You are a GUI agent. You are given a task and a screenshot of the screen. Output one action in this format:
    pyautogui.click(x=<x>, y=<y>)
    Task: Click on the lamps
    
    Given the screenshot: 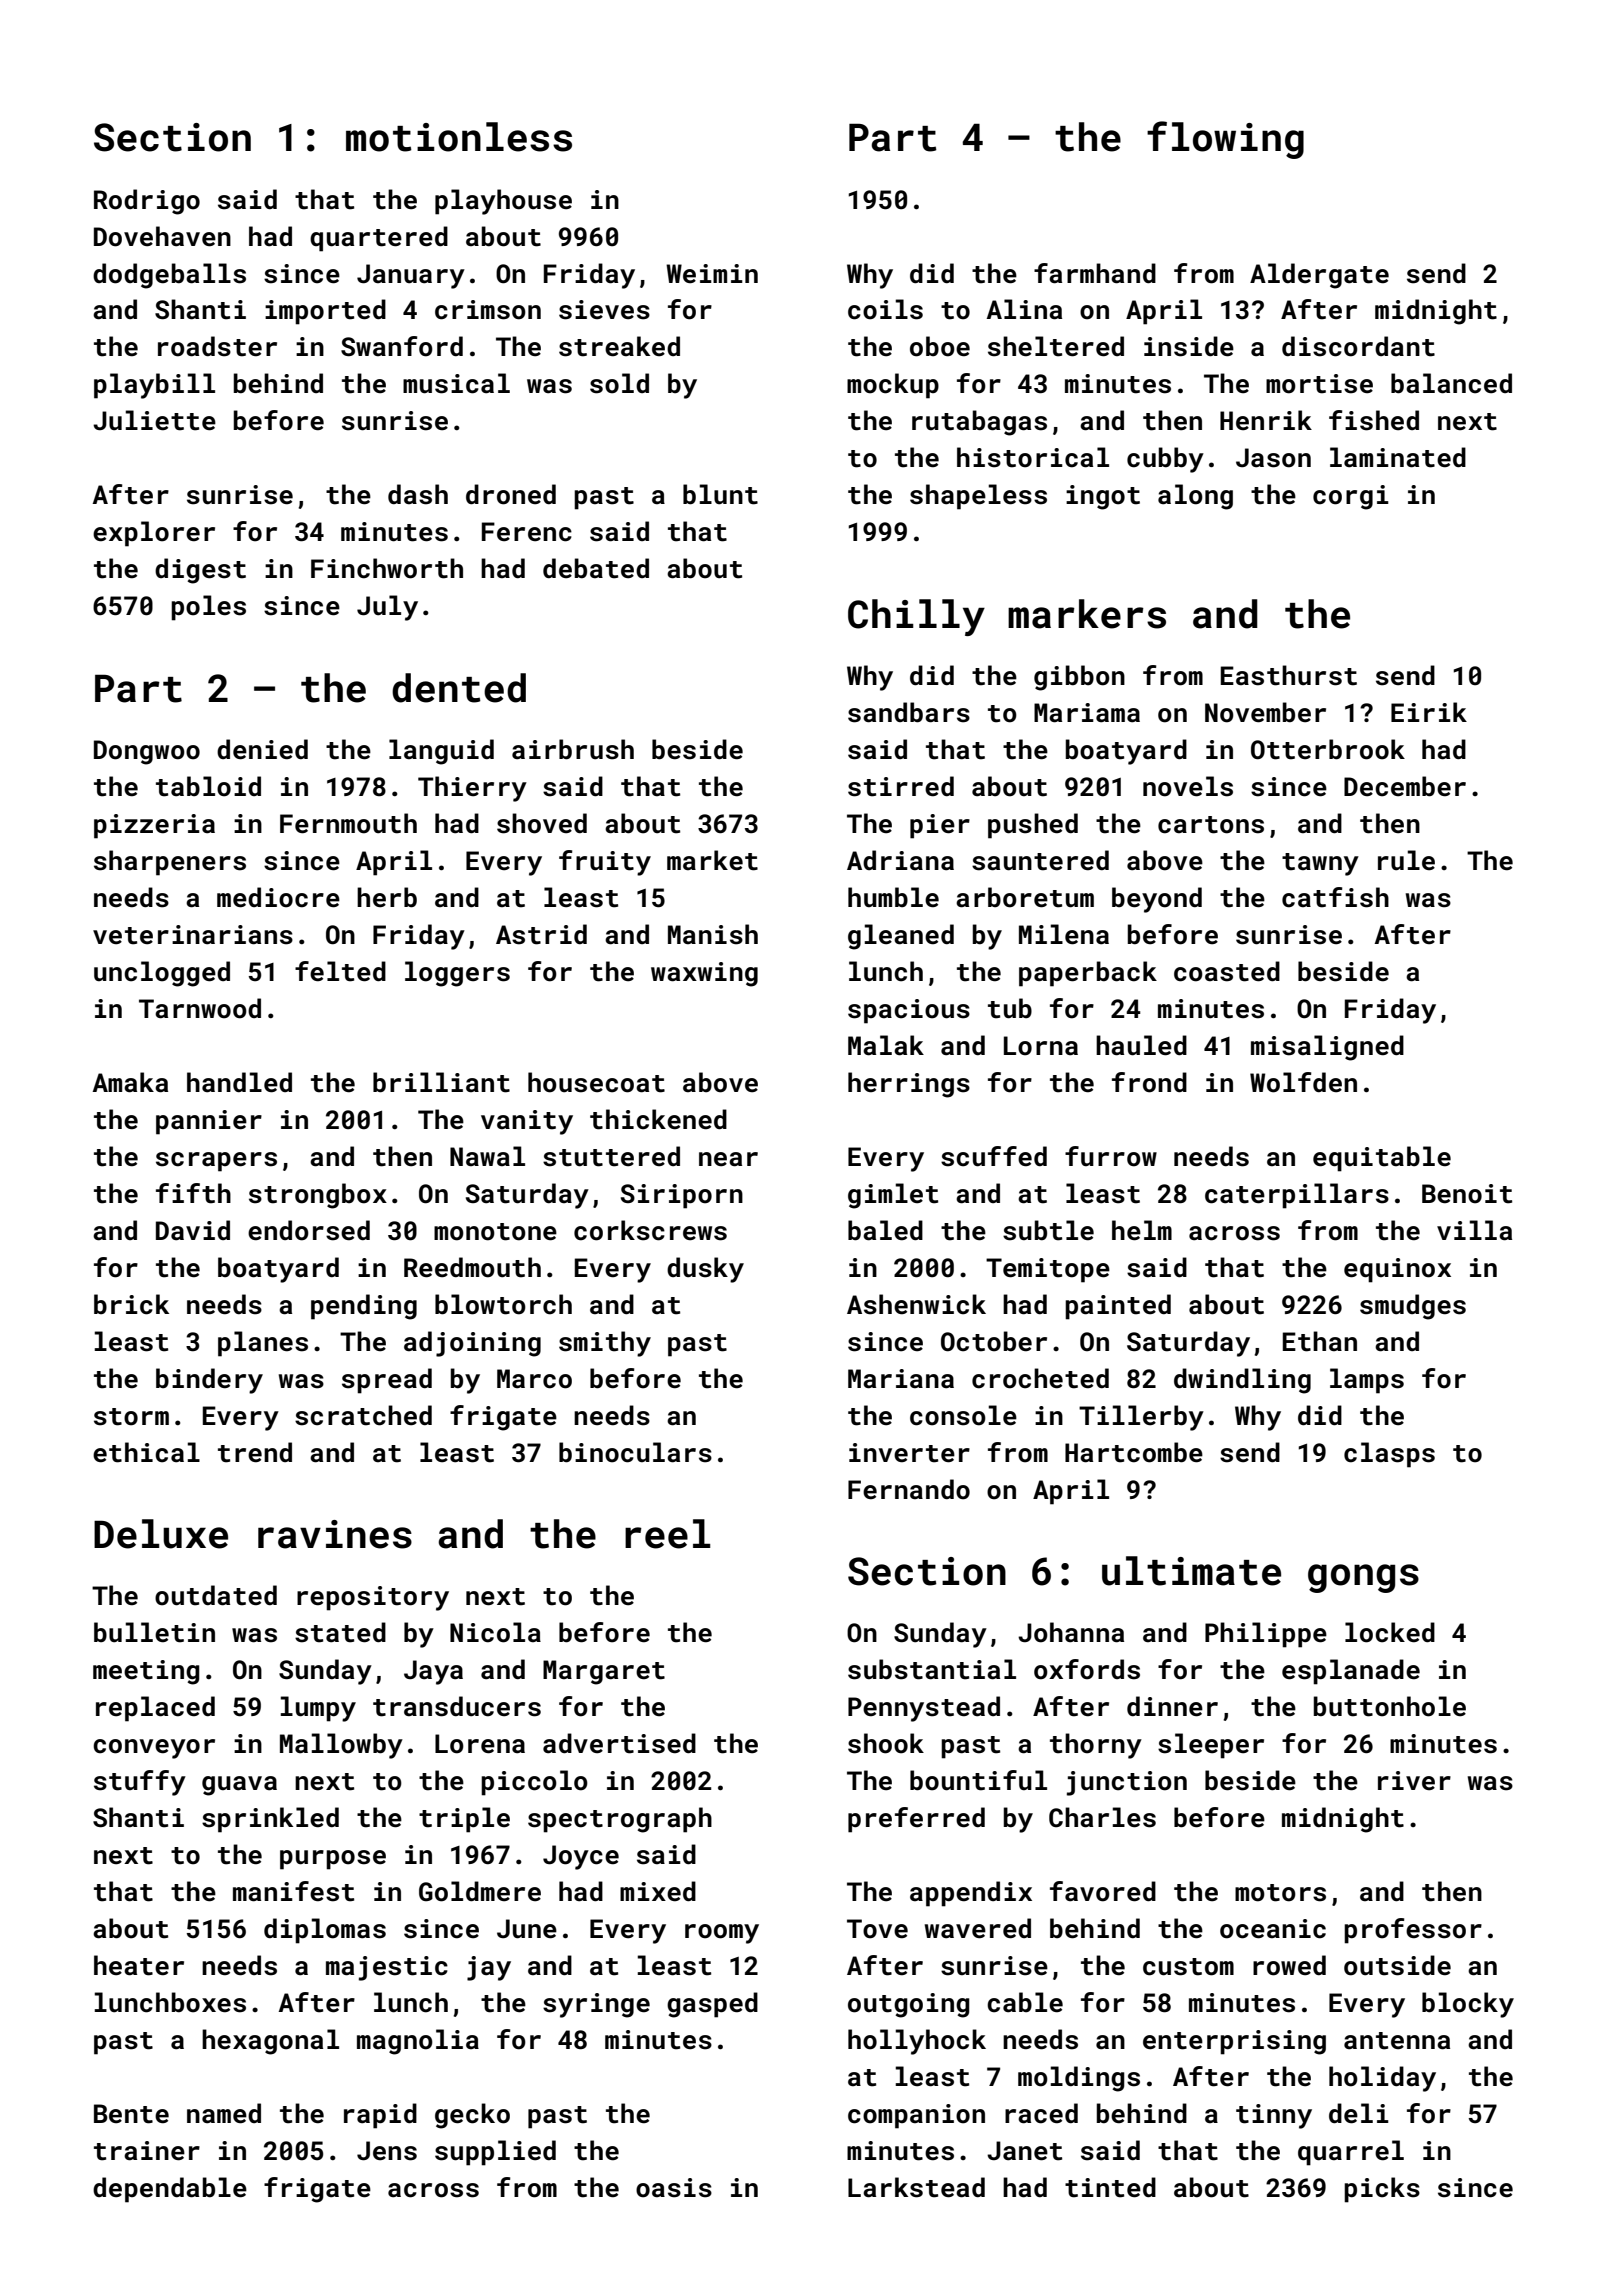 What is the action you would take?
    pyautogui.click(x=1367, y=1381)
